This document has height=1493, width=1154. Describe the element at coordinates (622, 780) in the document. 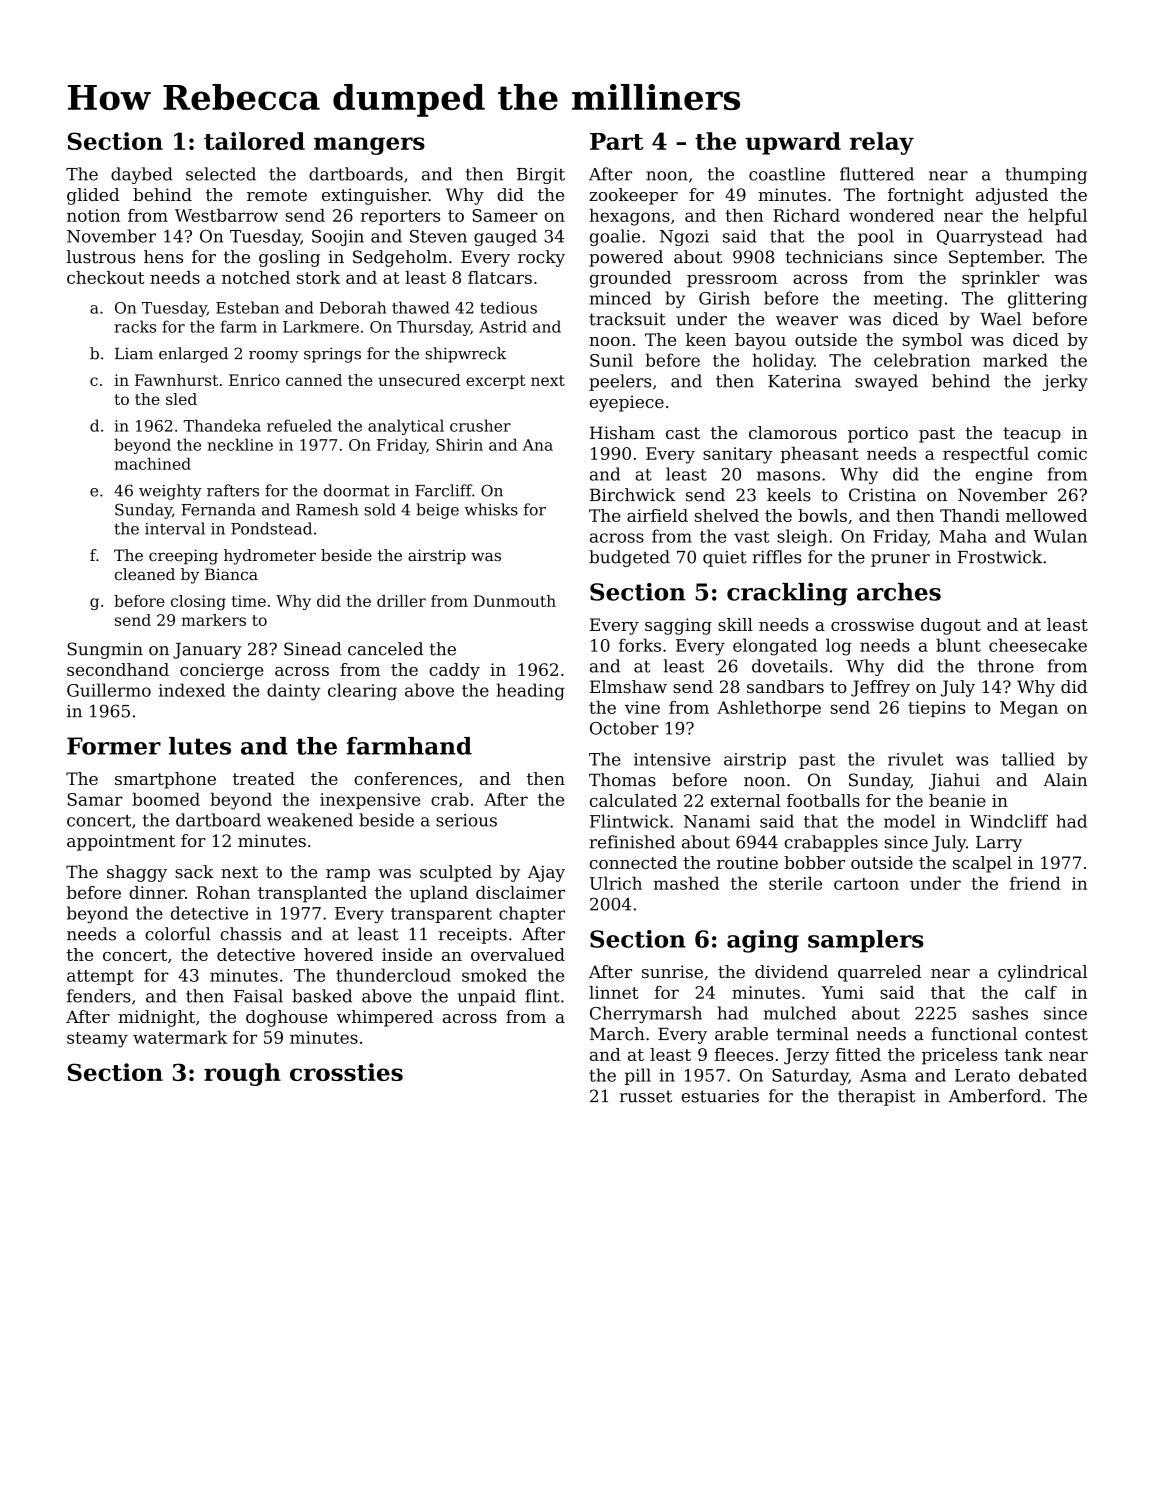

I see `Thomas` at that location.
